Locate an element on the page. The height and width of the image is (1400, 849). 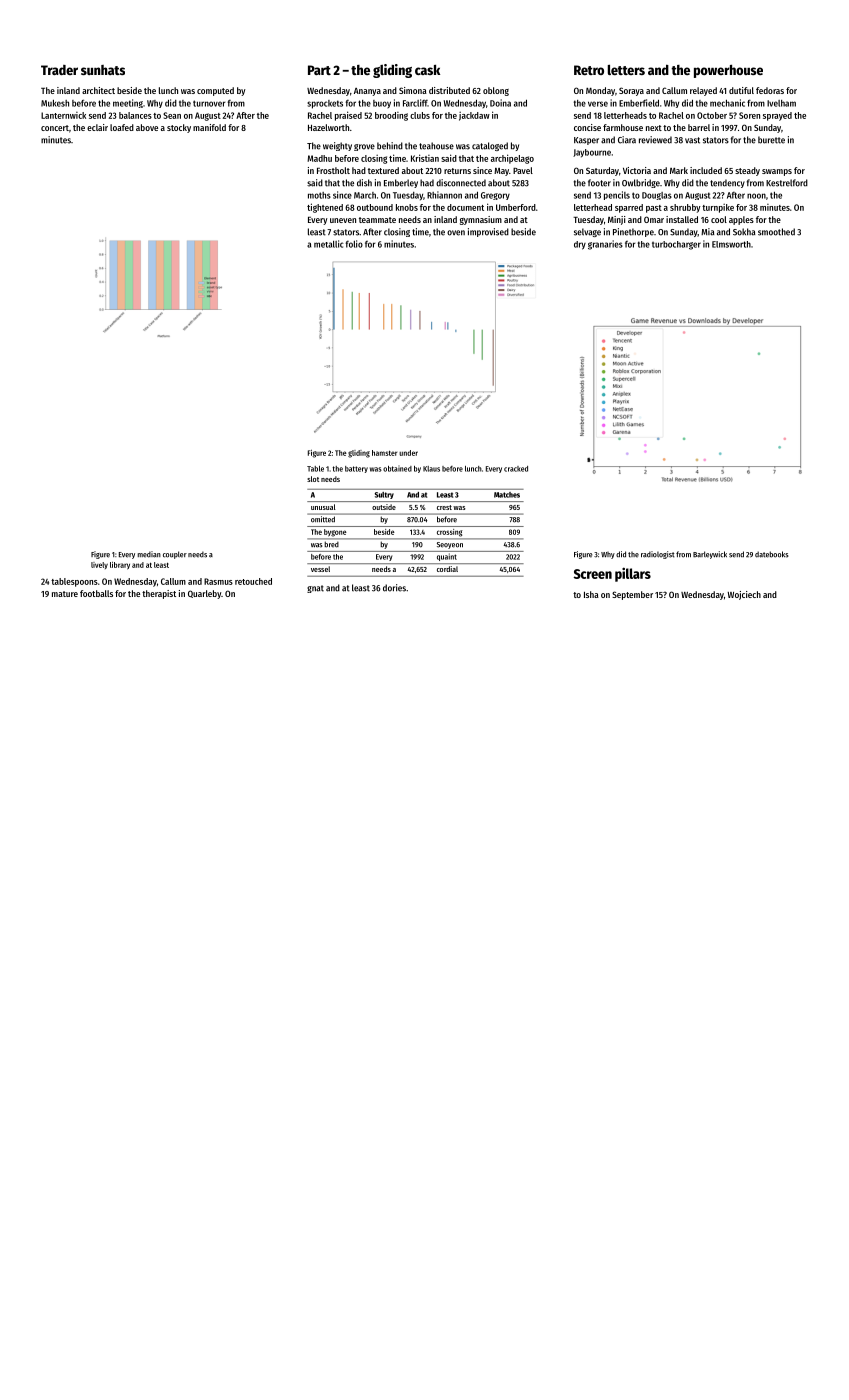
granaries is located at coordinates (605, 245).
